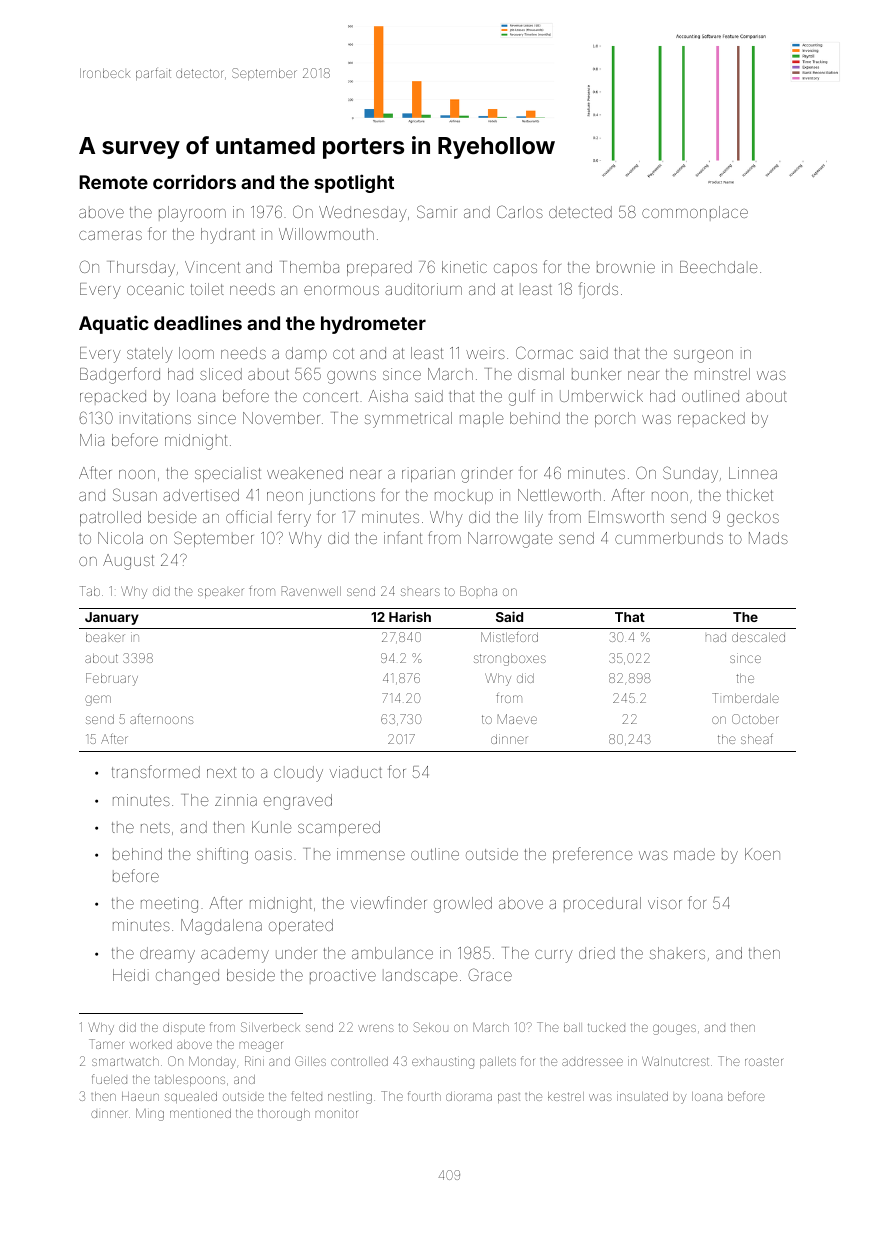  I want to click on Remote, so click(113, 182).
